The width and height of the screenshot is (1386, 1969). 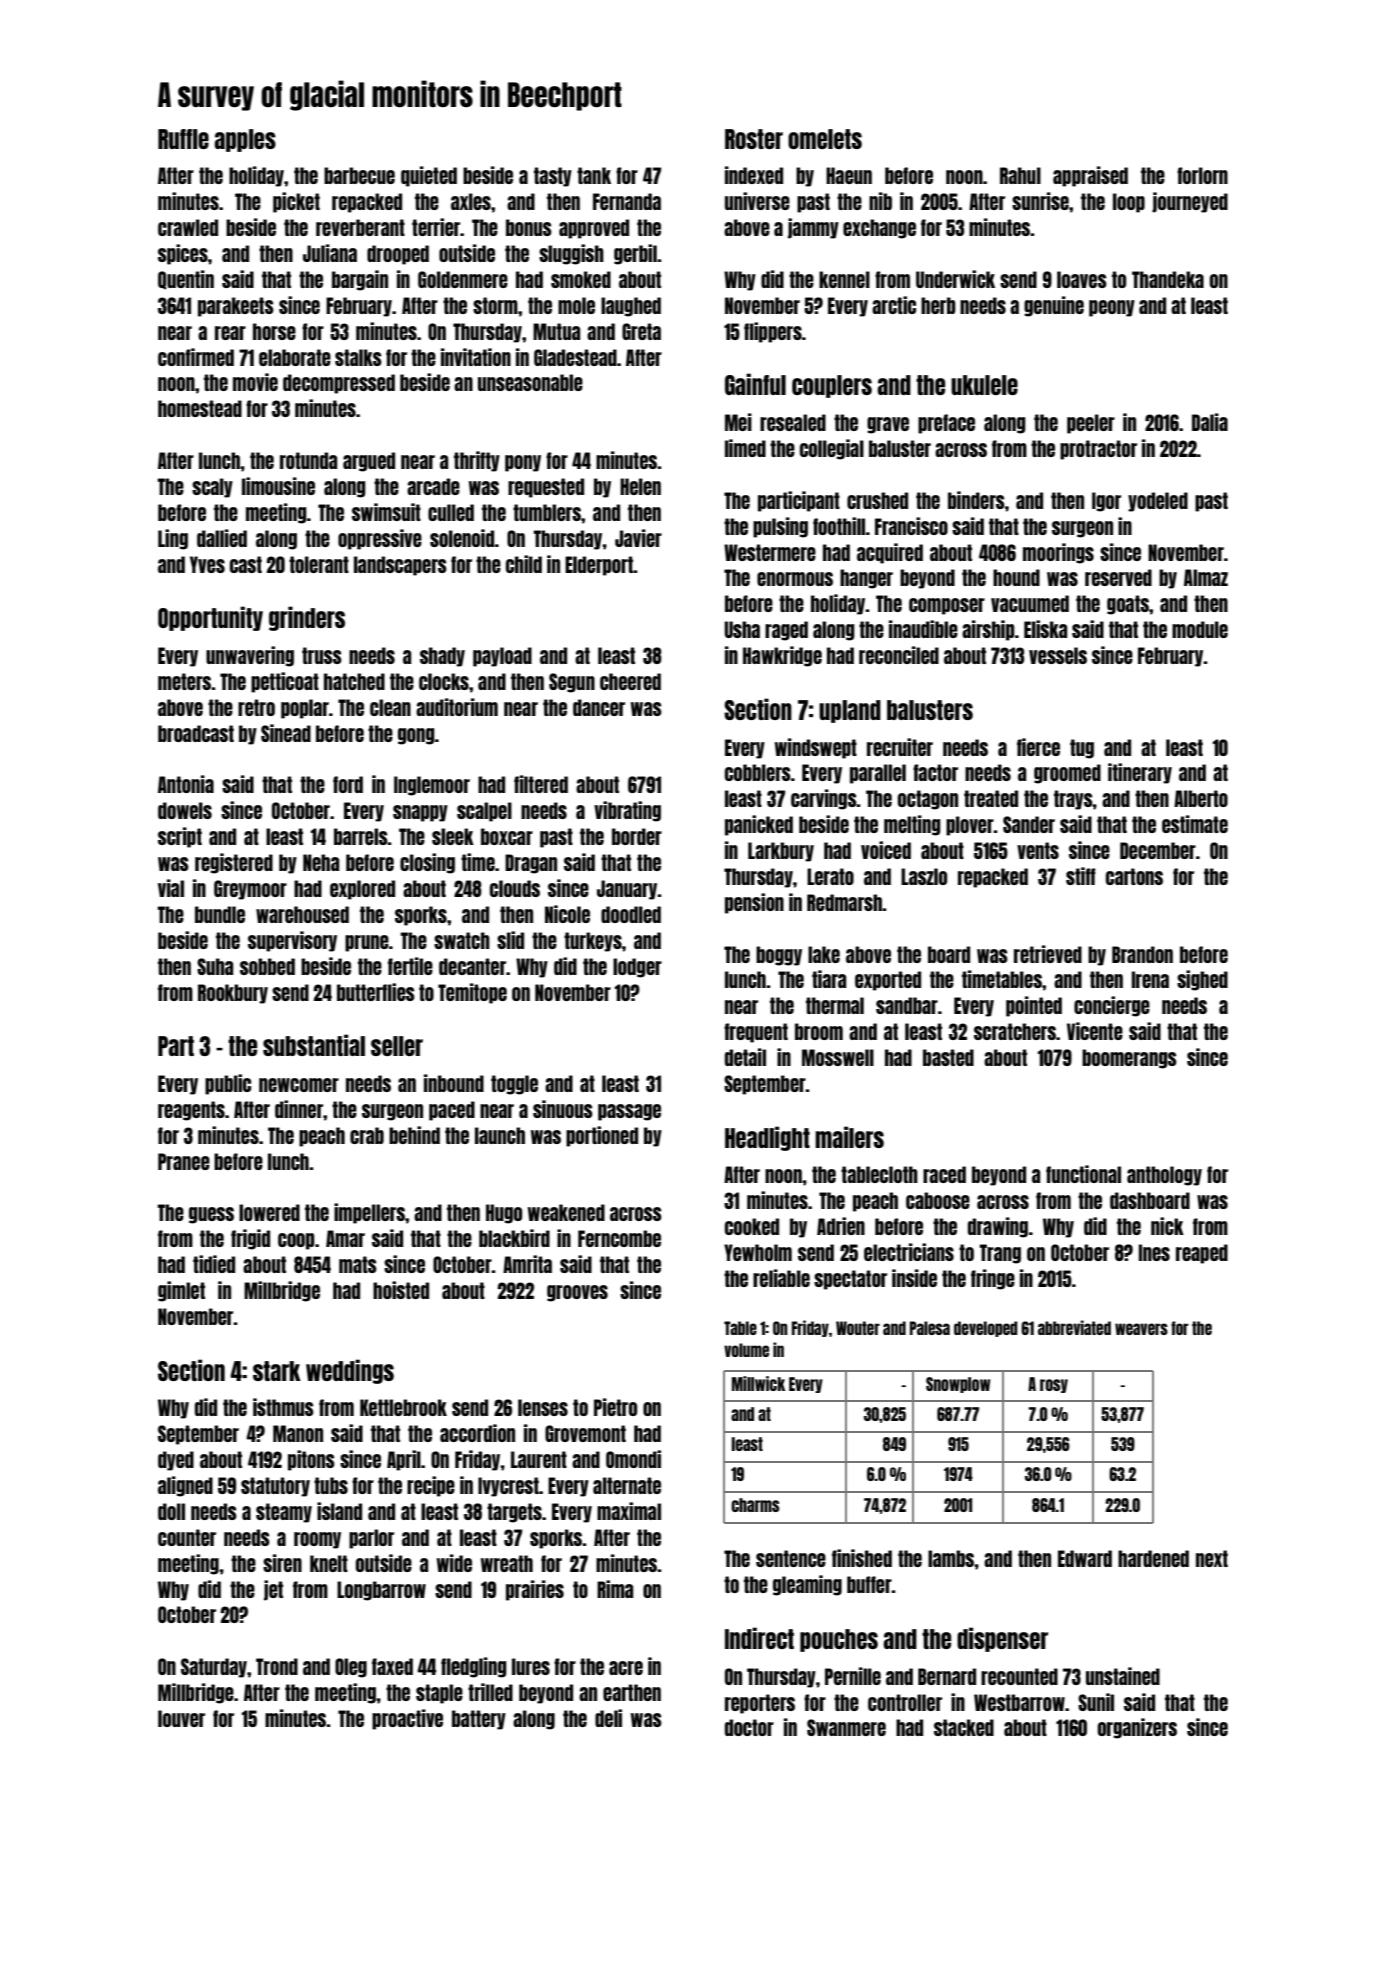 I want to click on collegial, so click(x=832, y=449).
